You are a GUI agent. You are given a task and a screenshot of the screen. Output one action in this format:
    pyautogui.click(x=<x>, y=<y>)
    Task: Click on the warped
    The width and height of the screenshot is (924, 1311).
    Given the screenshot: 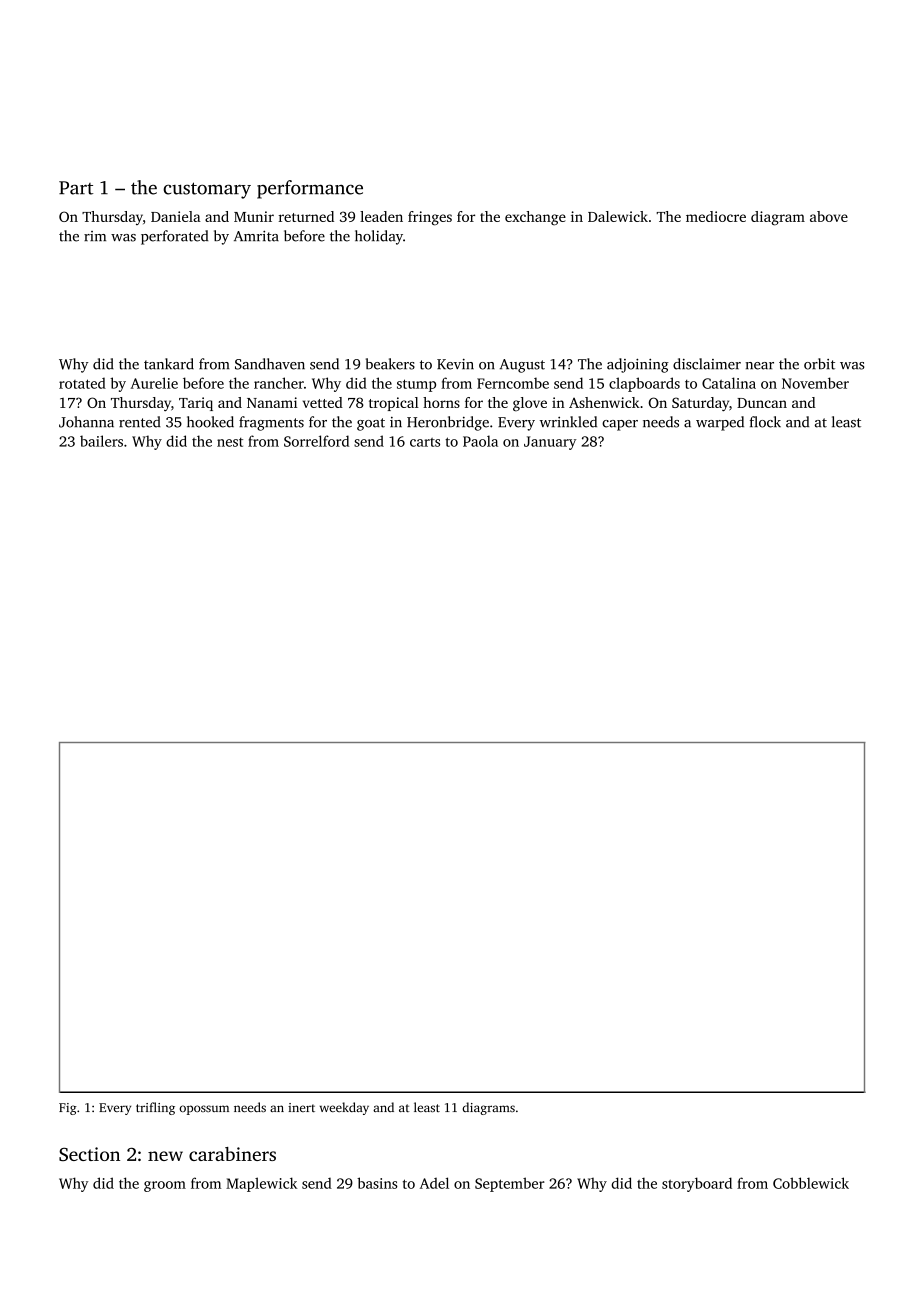 What is the action you would take?
    pyautogui.click(x=720, y=423)
